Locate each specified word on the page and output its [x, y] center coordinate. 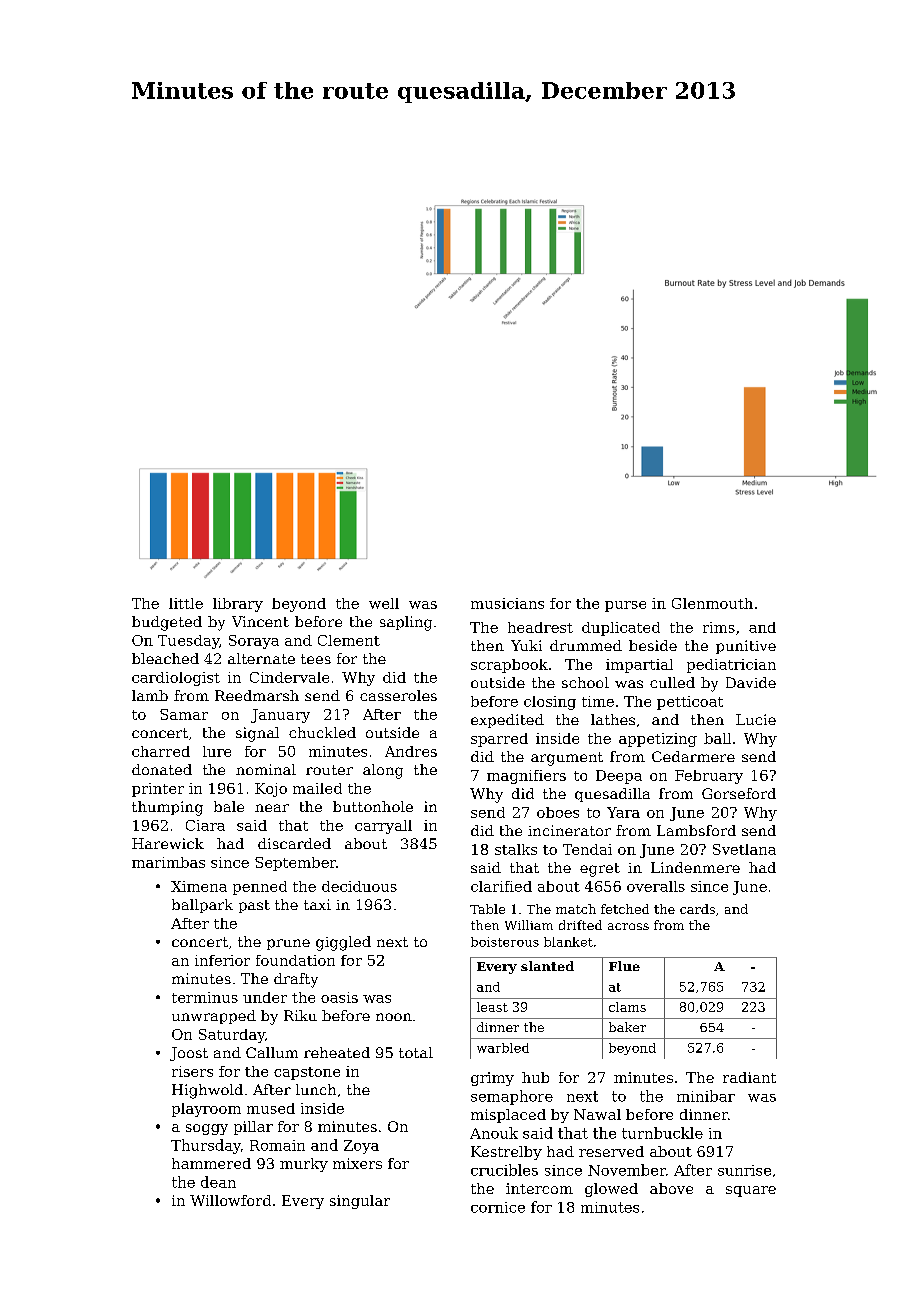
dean [218, 1182]
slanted [547, 966]
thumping [167, 808]
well [384, 603]
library [238, 605]
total [416, 1052]
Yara [623, 812]
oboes [558, 812]
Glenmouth [712, 603]
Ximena [199, 886]
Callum [272, 1052]
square [751, 1191]
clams [627, 1007]
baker [627, 1027]
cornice [498, 1207]
